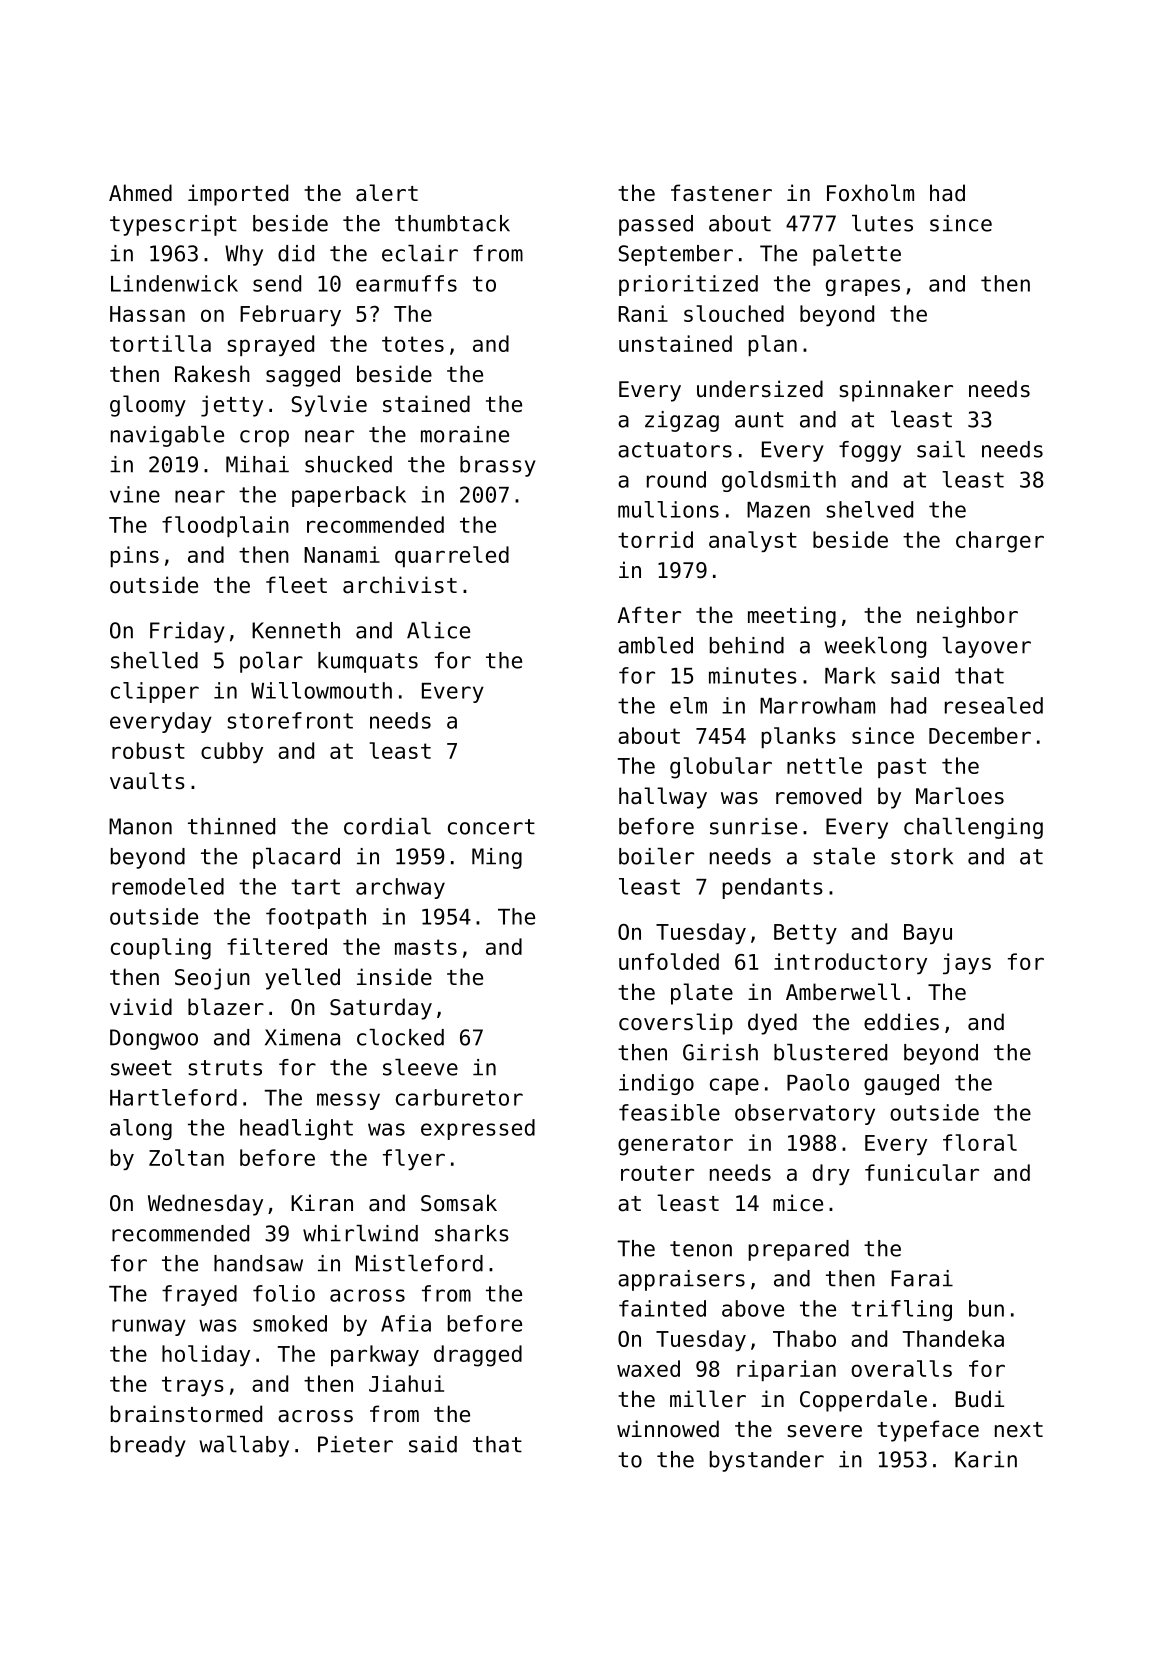  What do you see at coordinates (870, 193) in the screenshot?
I see `Foxholm` at bounding box center [870, 193].
